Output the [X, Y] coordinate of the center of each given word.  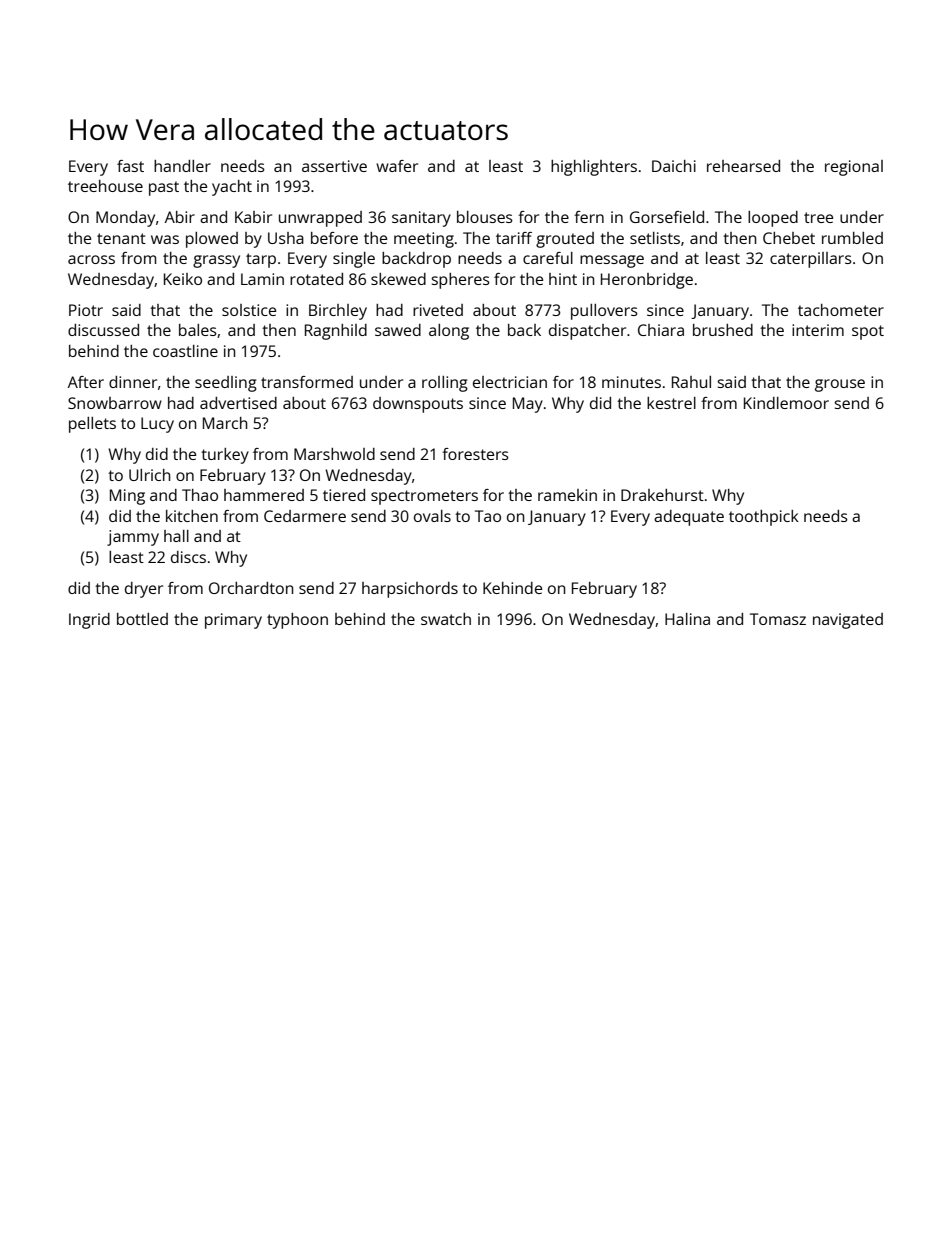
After [86, 382]
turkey [225, 456]
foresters [475, 454]
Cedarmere [305, 516]
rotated [316, 279]
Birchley [338, 312]
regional [854, 168]
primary [233, 621]
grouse [840, 385]
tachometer [841, 310]
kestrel [671, 403]
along [449, 332]
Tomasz [778, 619]
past [164, 188]
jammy [133, 538]
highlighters [594, 168]
